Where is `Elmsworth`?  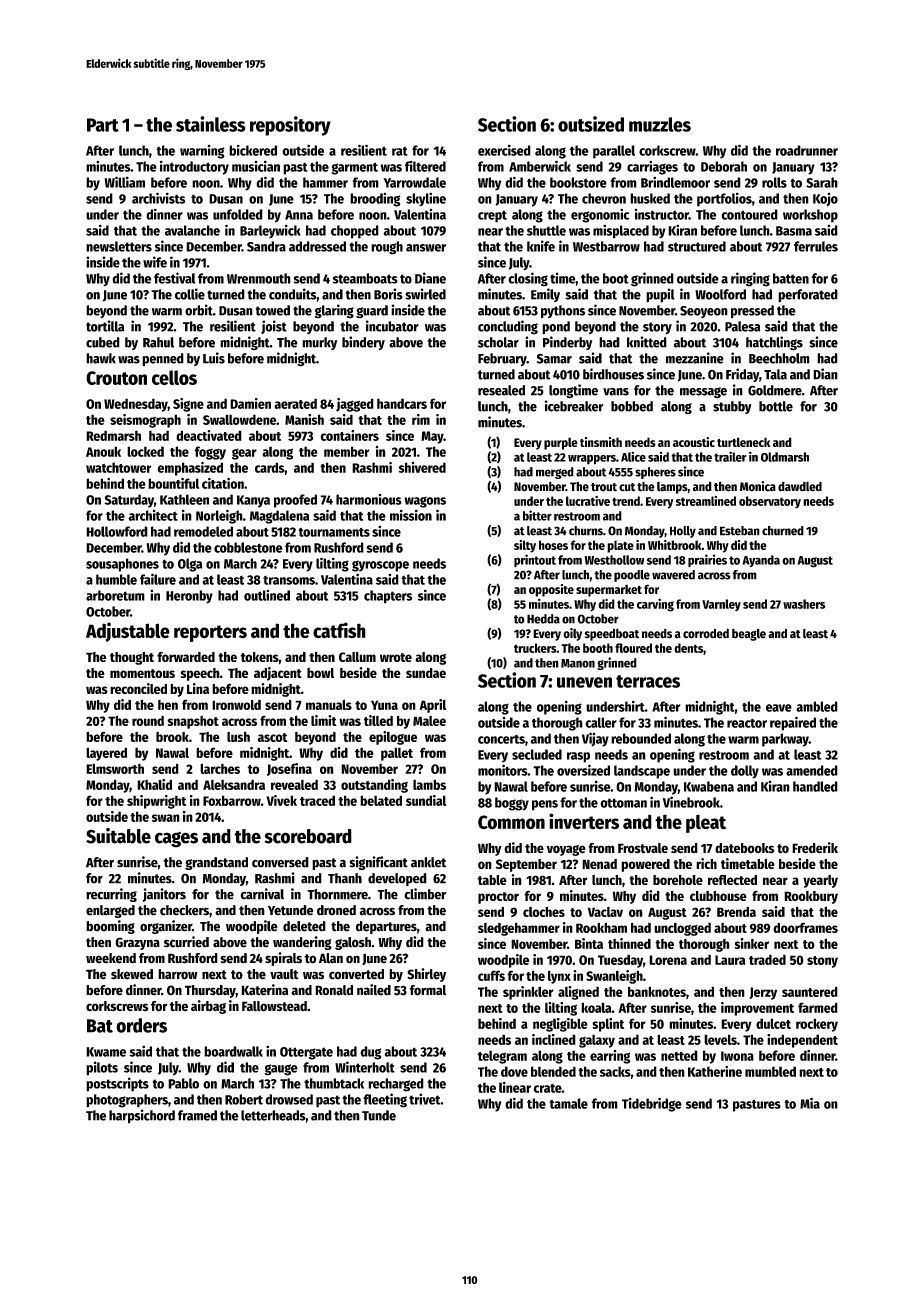 Elmsworth is located at coordinates (115, 768).
